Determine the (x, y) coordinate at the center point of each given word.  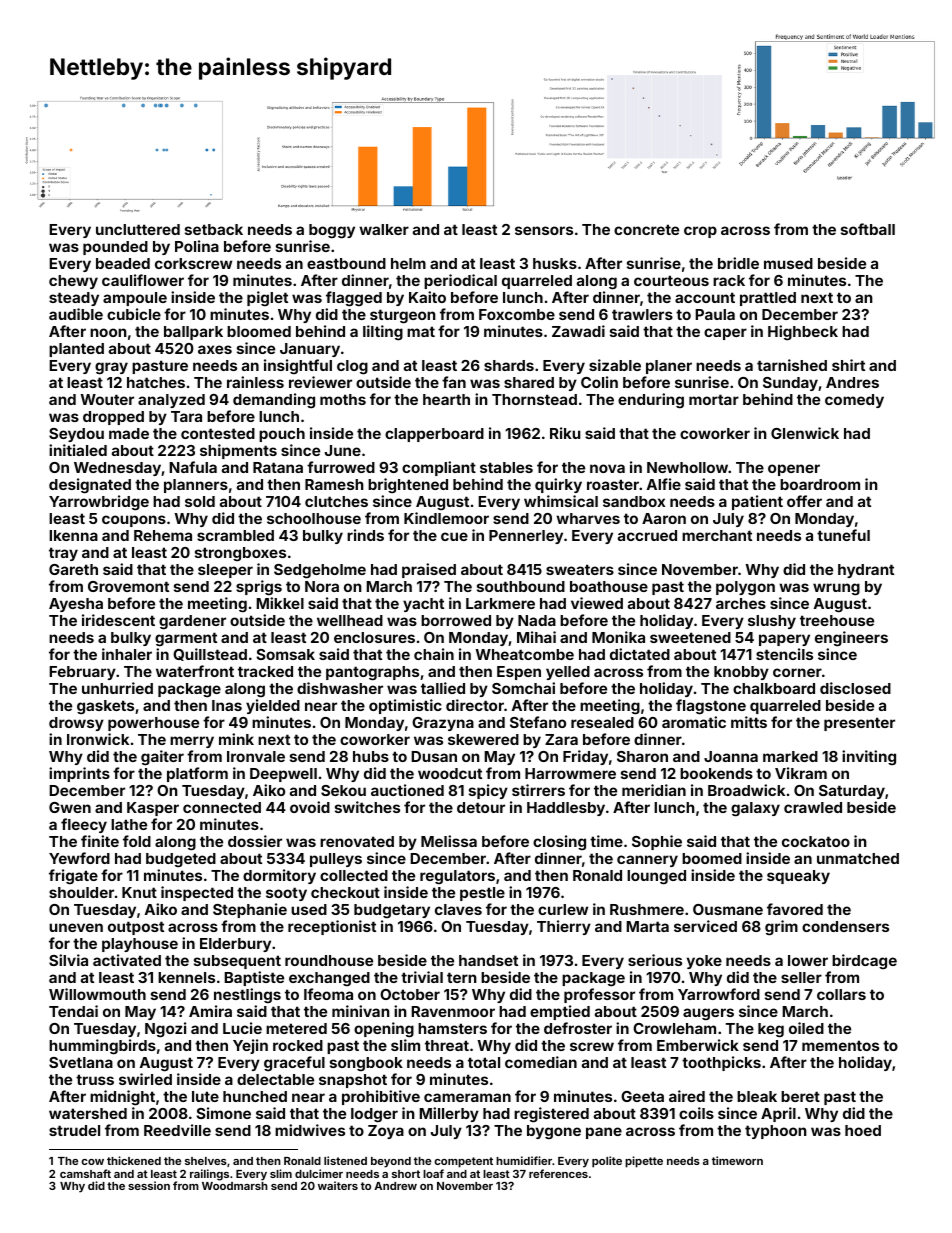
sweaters (580, 569)
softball (868, 229)
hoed (863, 1130)
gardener (192, 622)
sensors (544, 230)
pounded (115, 248)
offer (804, 501)
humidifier (524, 1160)
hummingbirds (102, 1047)
